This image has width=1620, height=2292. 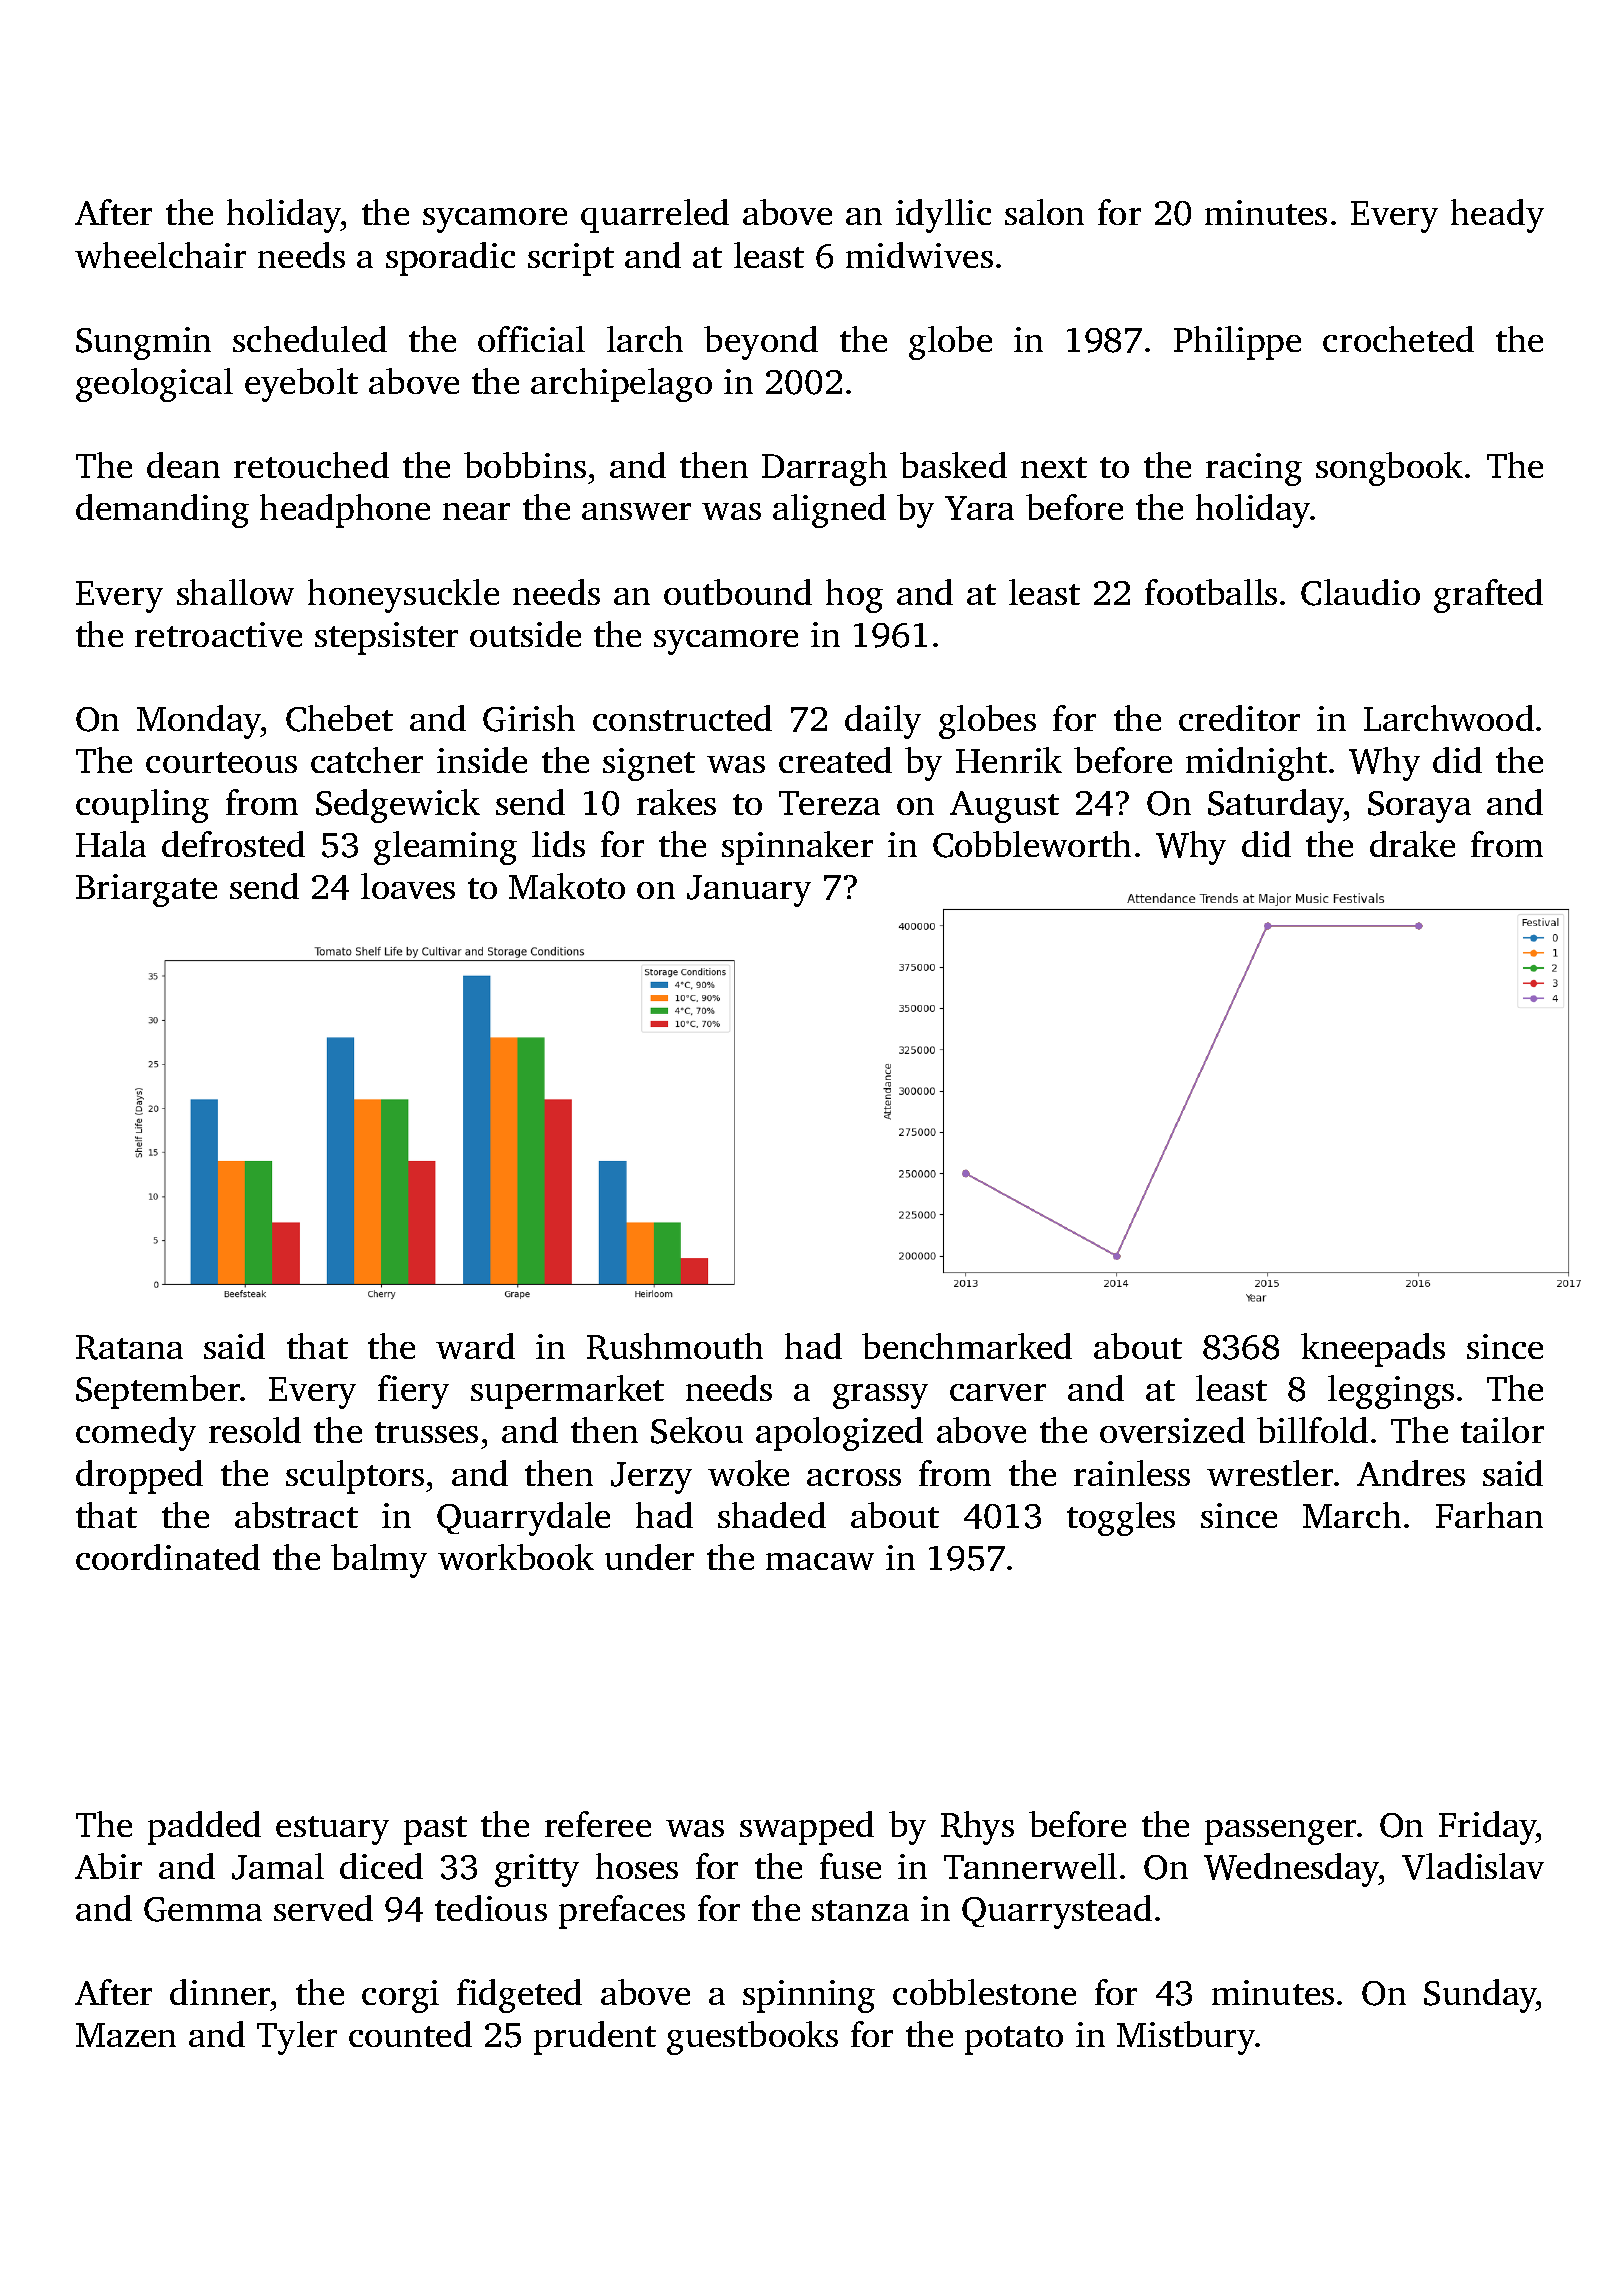 What do you see at coordinates (1497, 216) in the image?
I see `heady` at bounding box center [1497, 216].
